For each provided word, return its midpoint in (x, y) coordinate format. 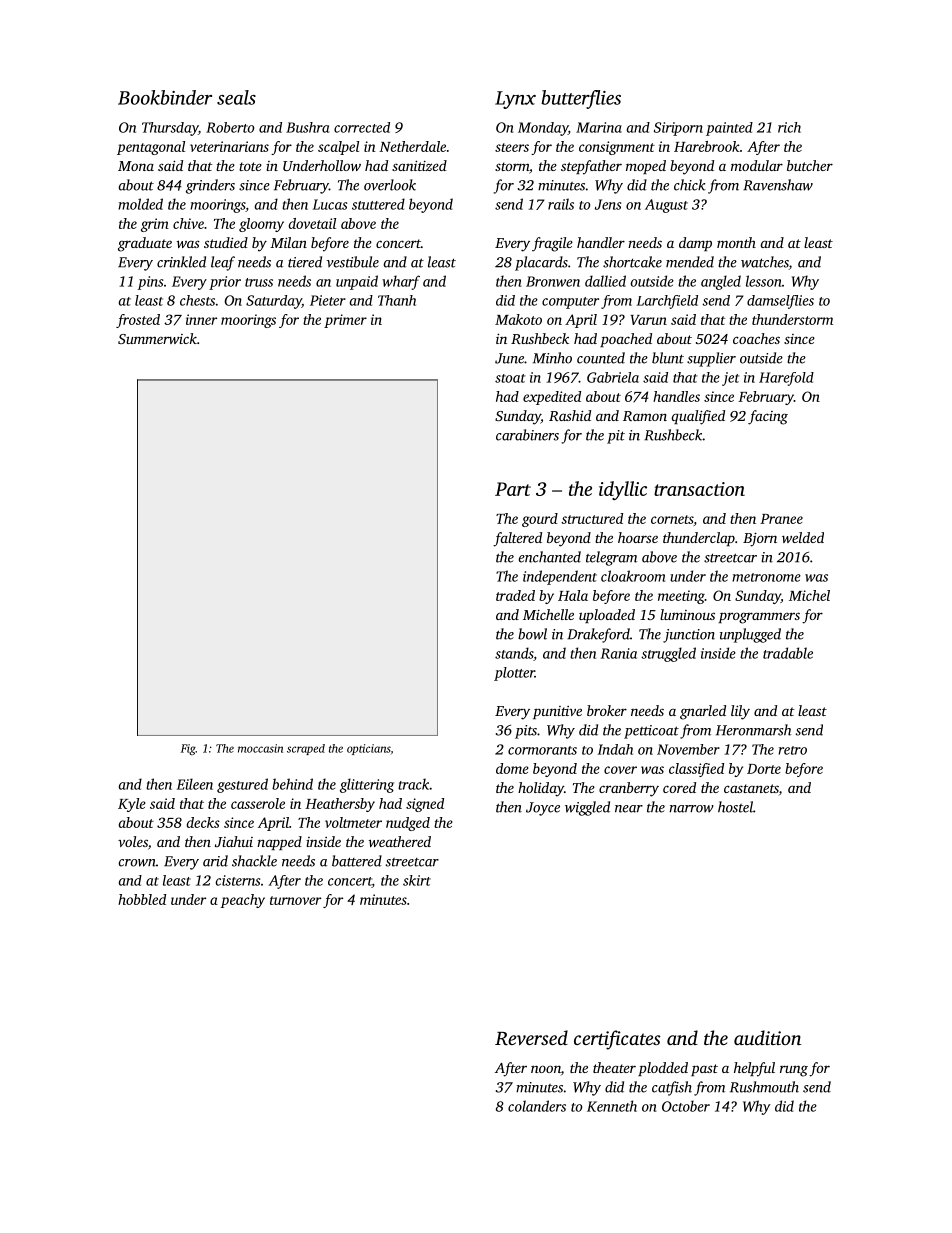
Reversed (531, 1038)
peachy (243, 901)
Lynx (515, 100)
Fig (188, 749)
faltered (517, 539)
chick (690, 185)
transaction (699, 489)
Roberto (230, 127)
